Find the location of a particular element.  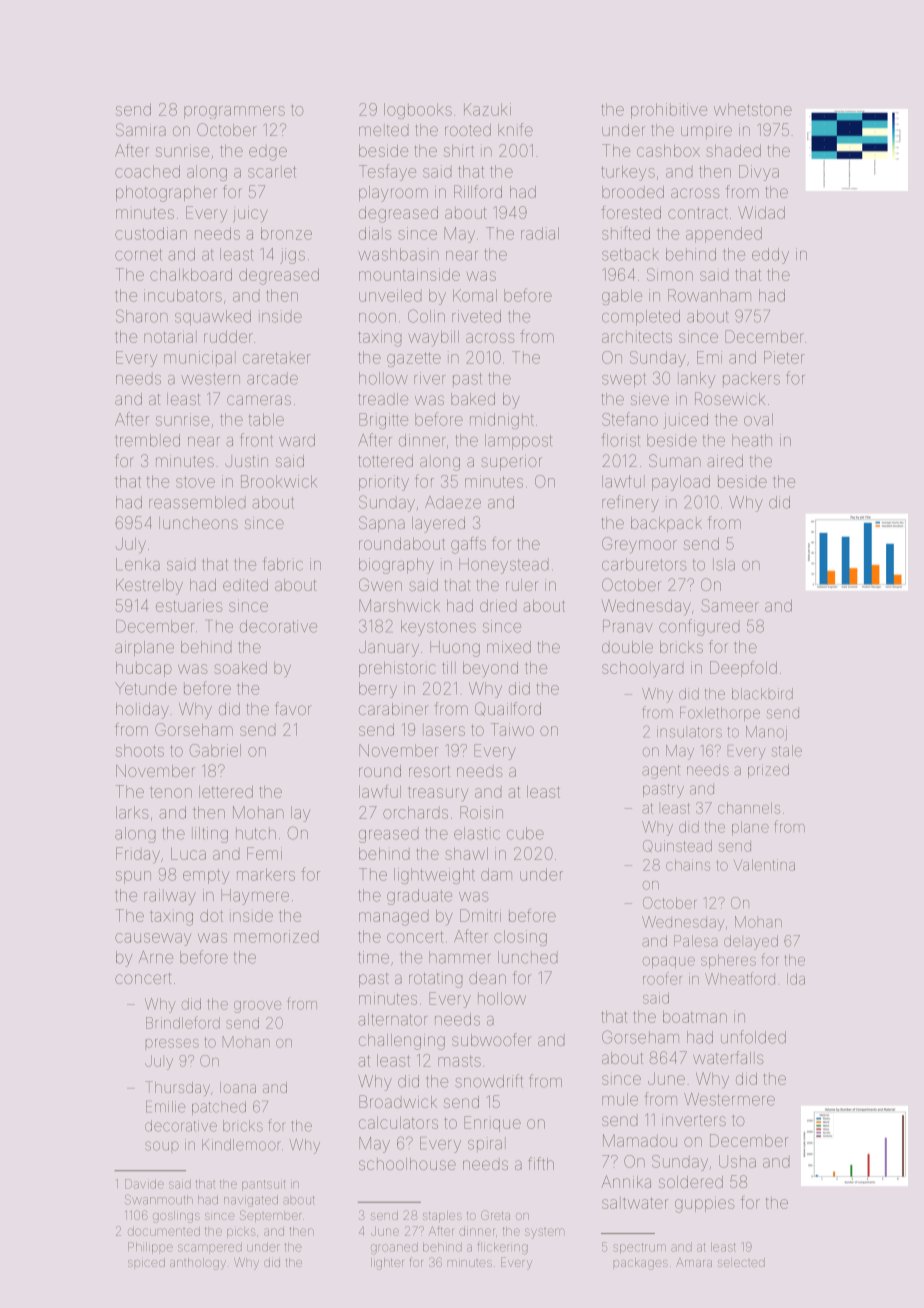

stove is located at coordinates (195, 482).
